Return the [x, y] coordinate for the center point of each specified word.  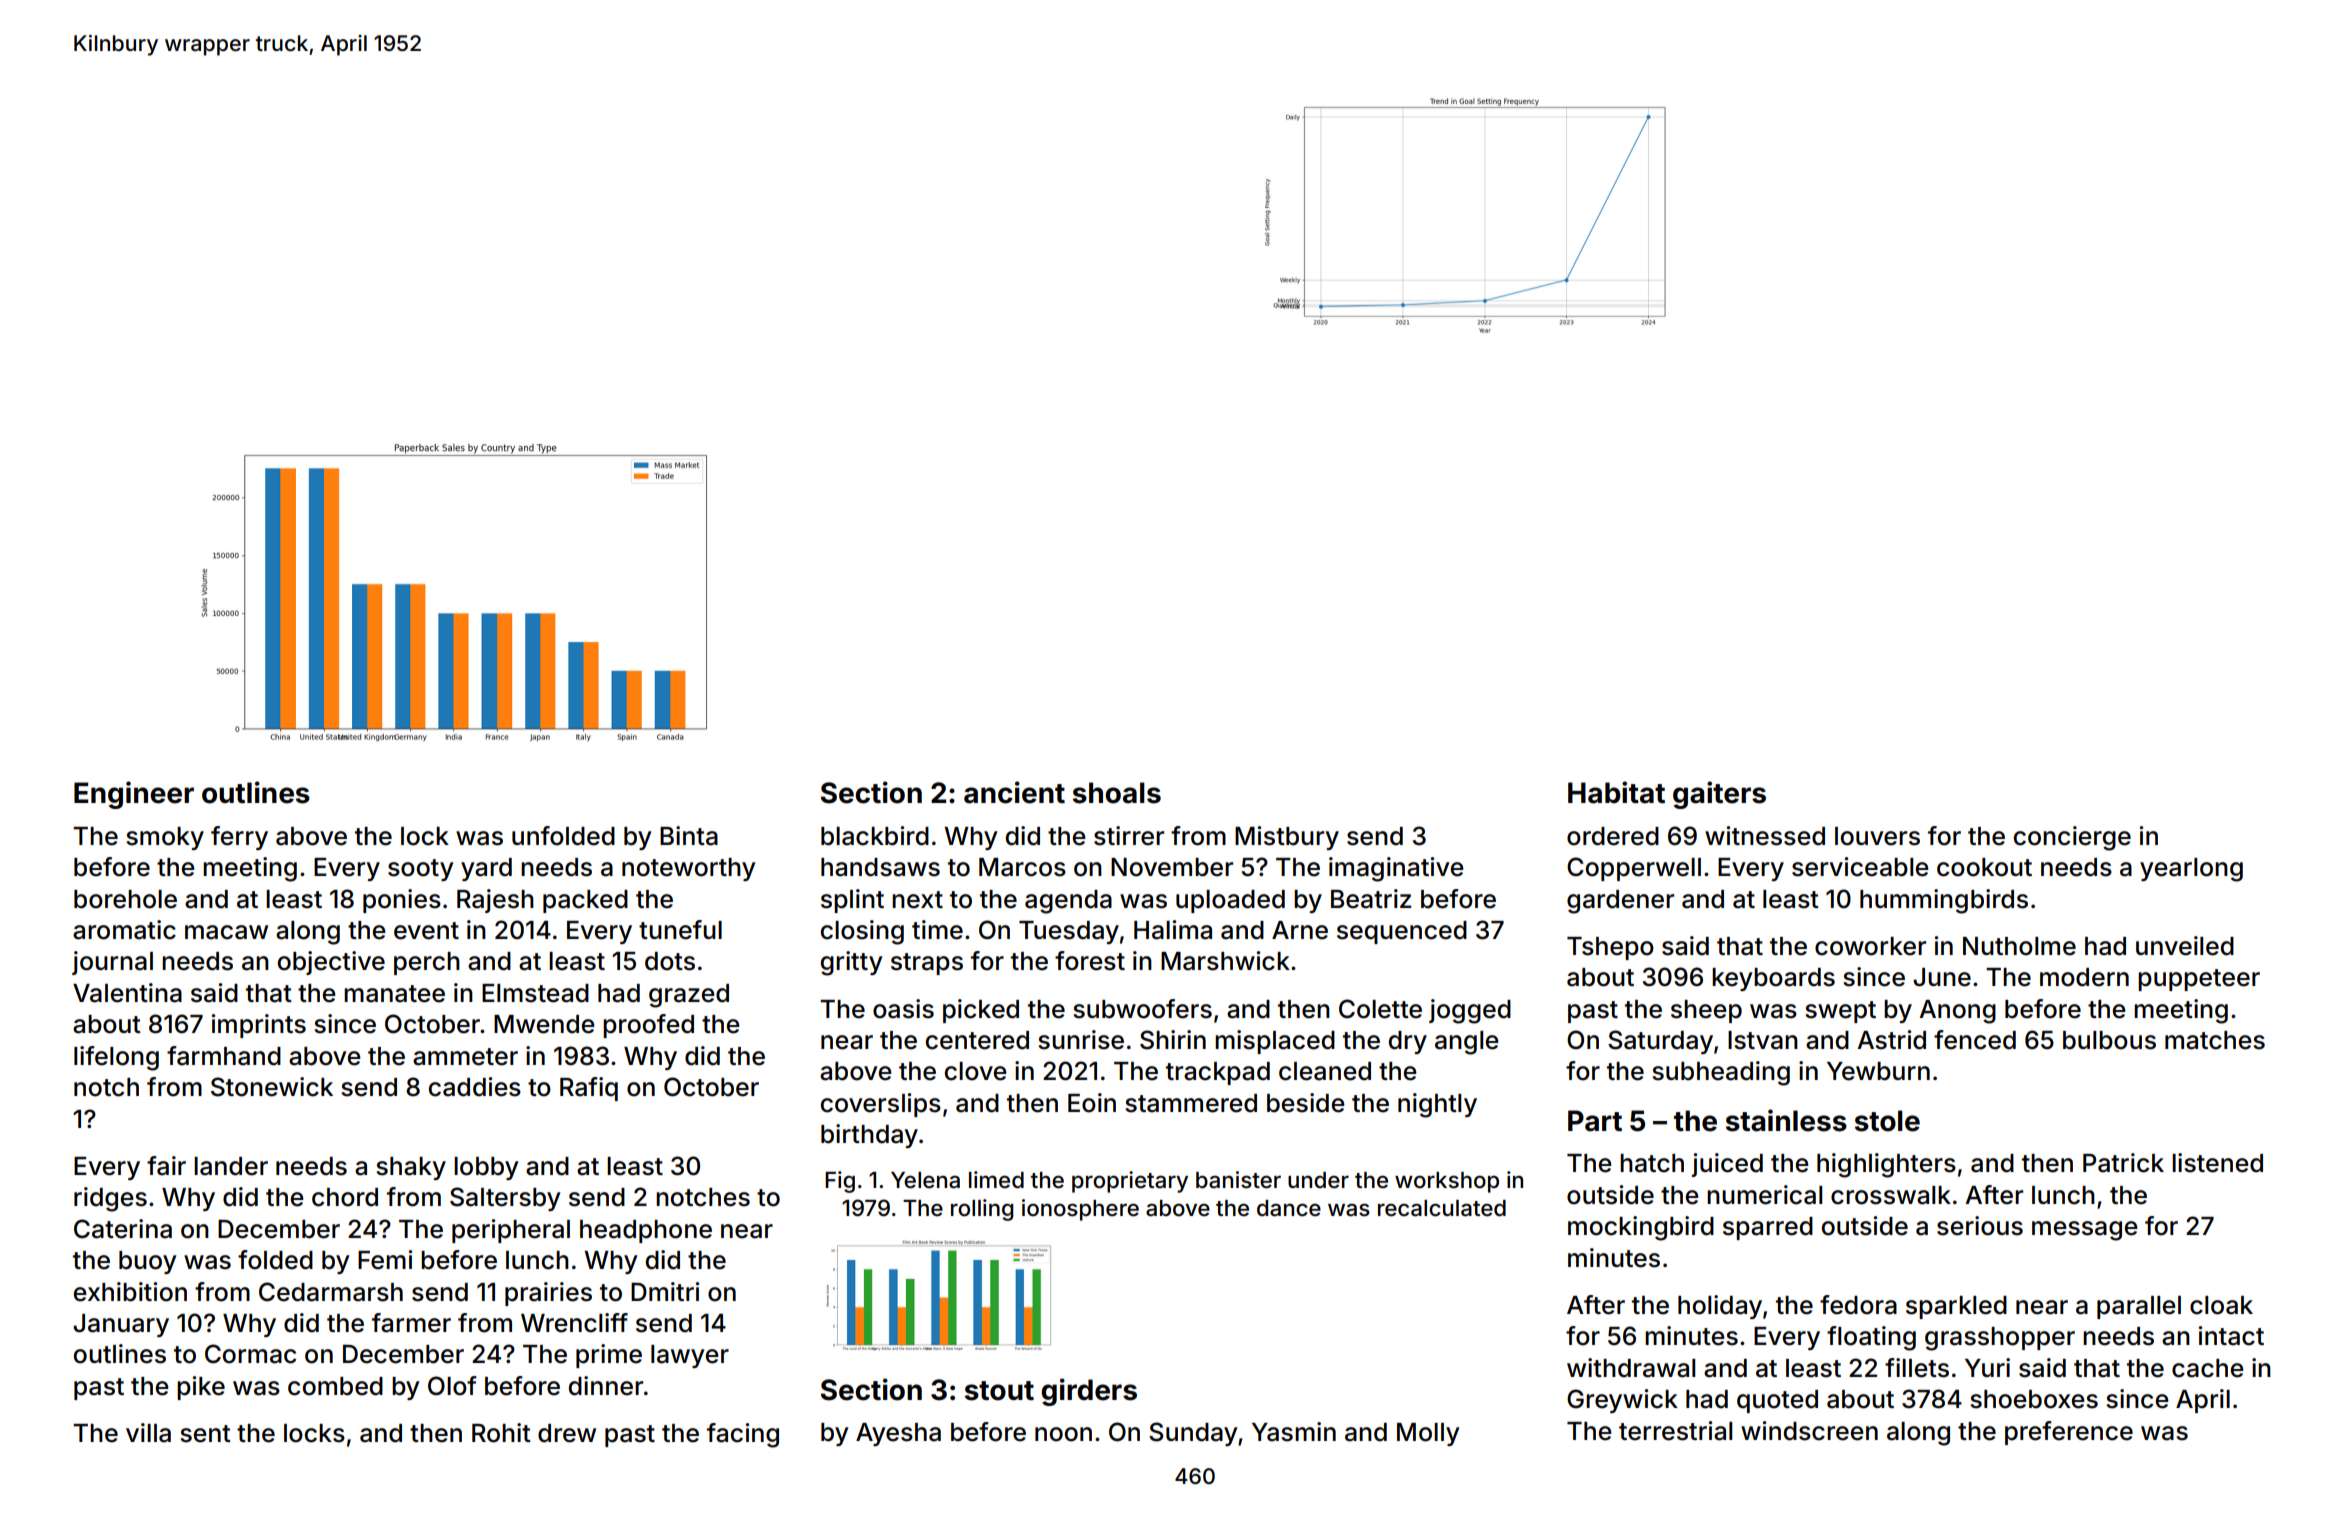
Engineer [134, 795]
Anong [1957, 1012]
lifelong [116, 1058]
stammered [1191, 1103]
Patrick [2123, 1163]
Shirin [1173, 1040]
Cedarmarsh [331, 1292]
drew [567, 1433]
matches [2215, 1040]
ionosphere [1080, 1210]
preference [2069, 1433]
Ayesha [898, 1434]
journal [112, 963]
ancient [1014, 792]
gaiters [1719, 795]
